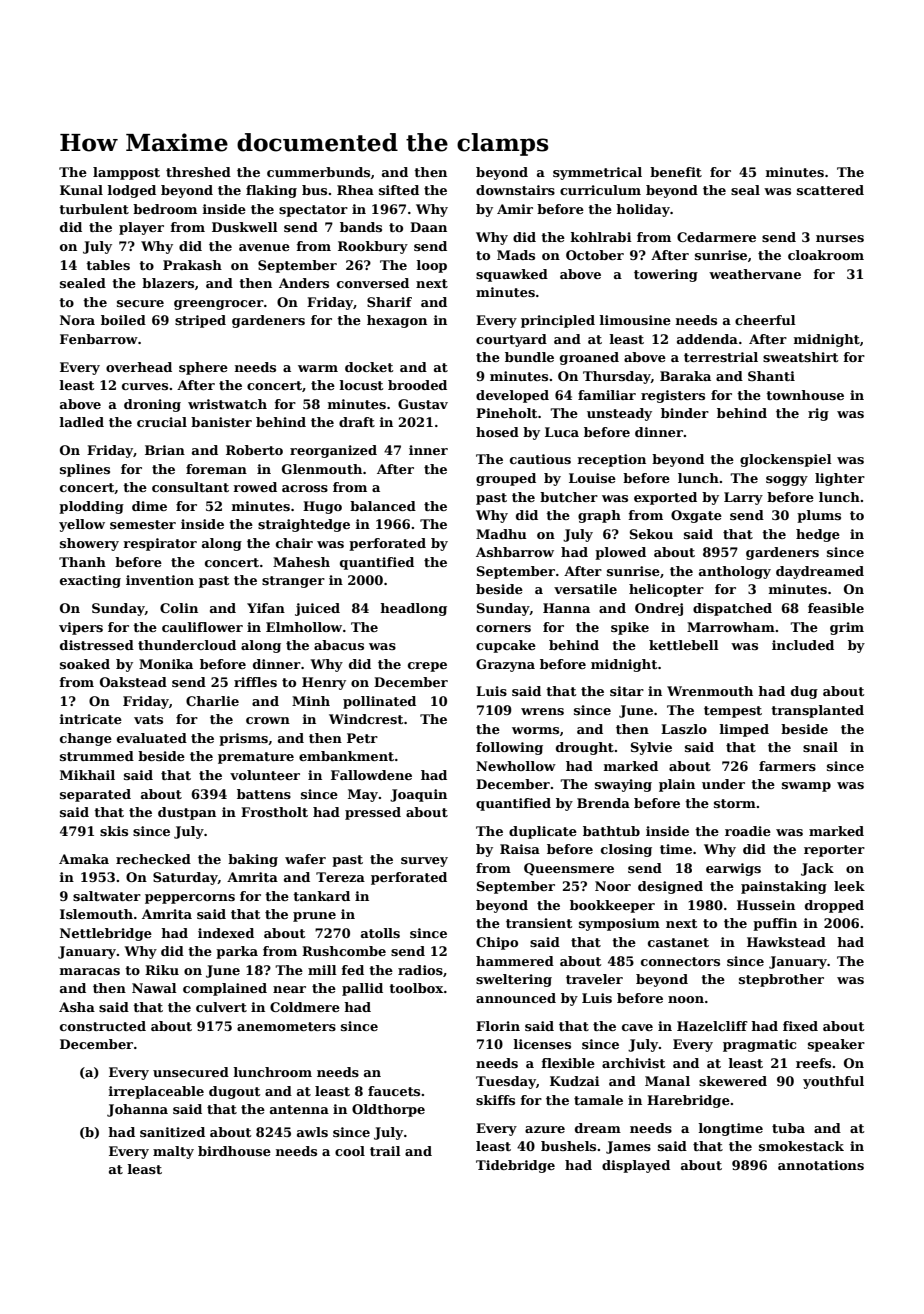 Image resolution: width=924 pixels, height=1314 pixels. I want to click on yellow, so click(82, 525).
